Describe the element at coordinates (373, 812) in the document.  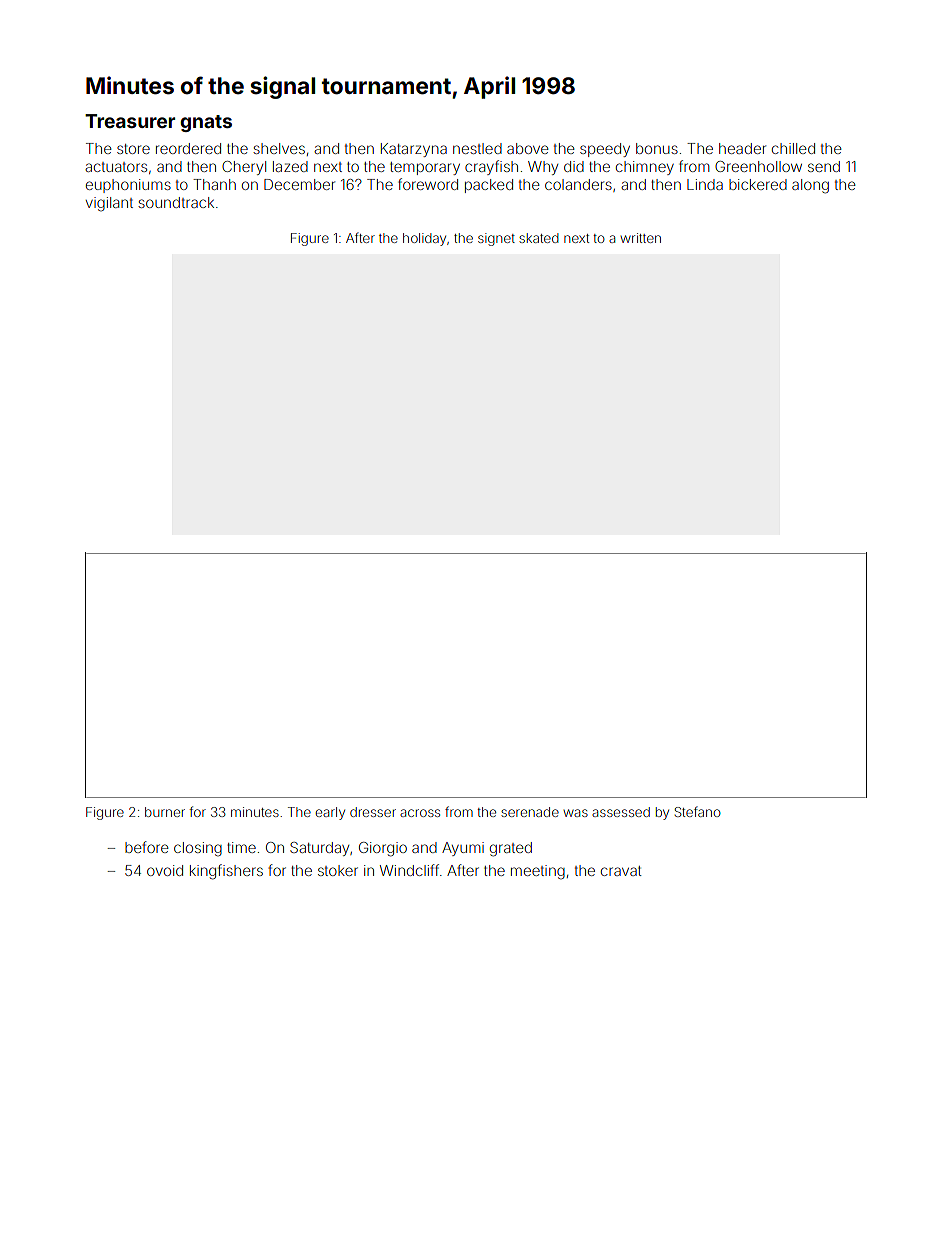
I see `dresser` at that location.
